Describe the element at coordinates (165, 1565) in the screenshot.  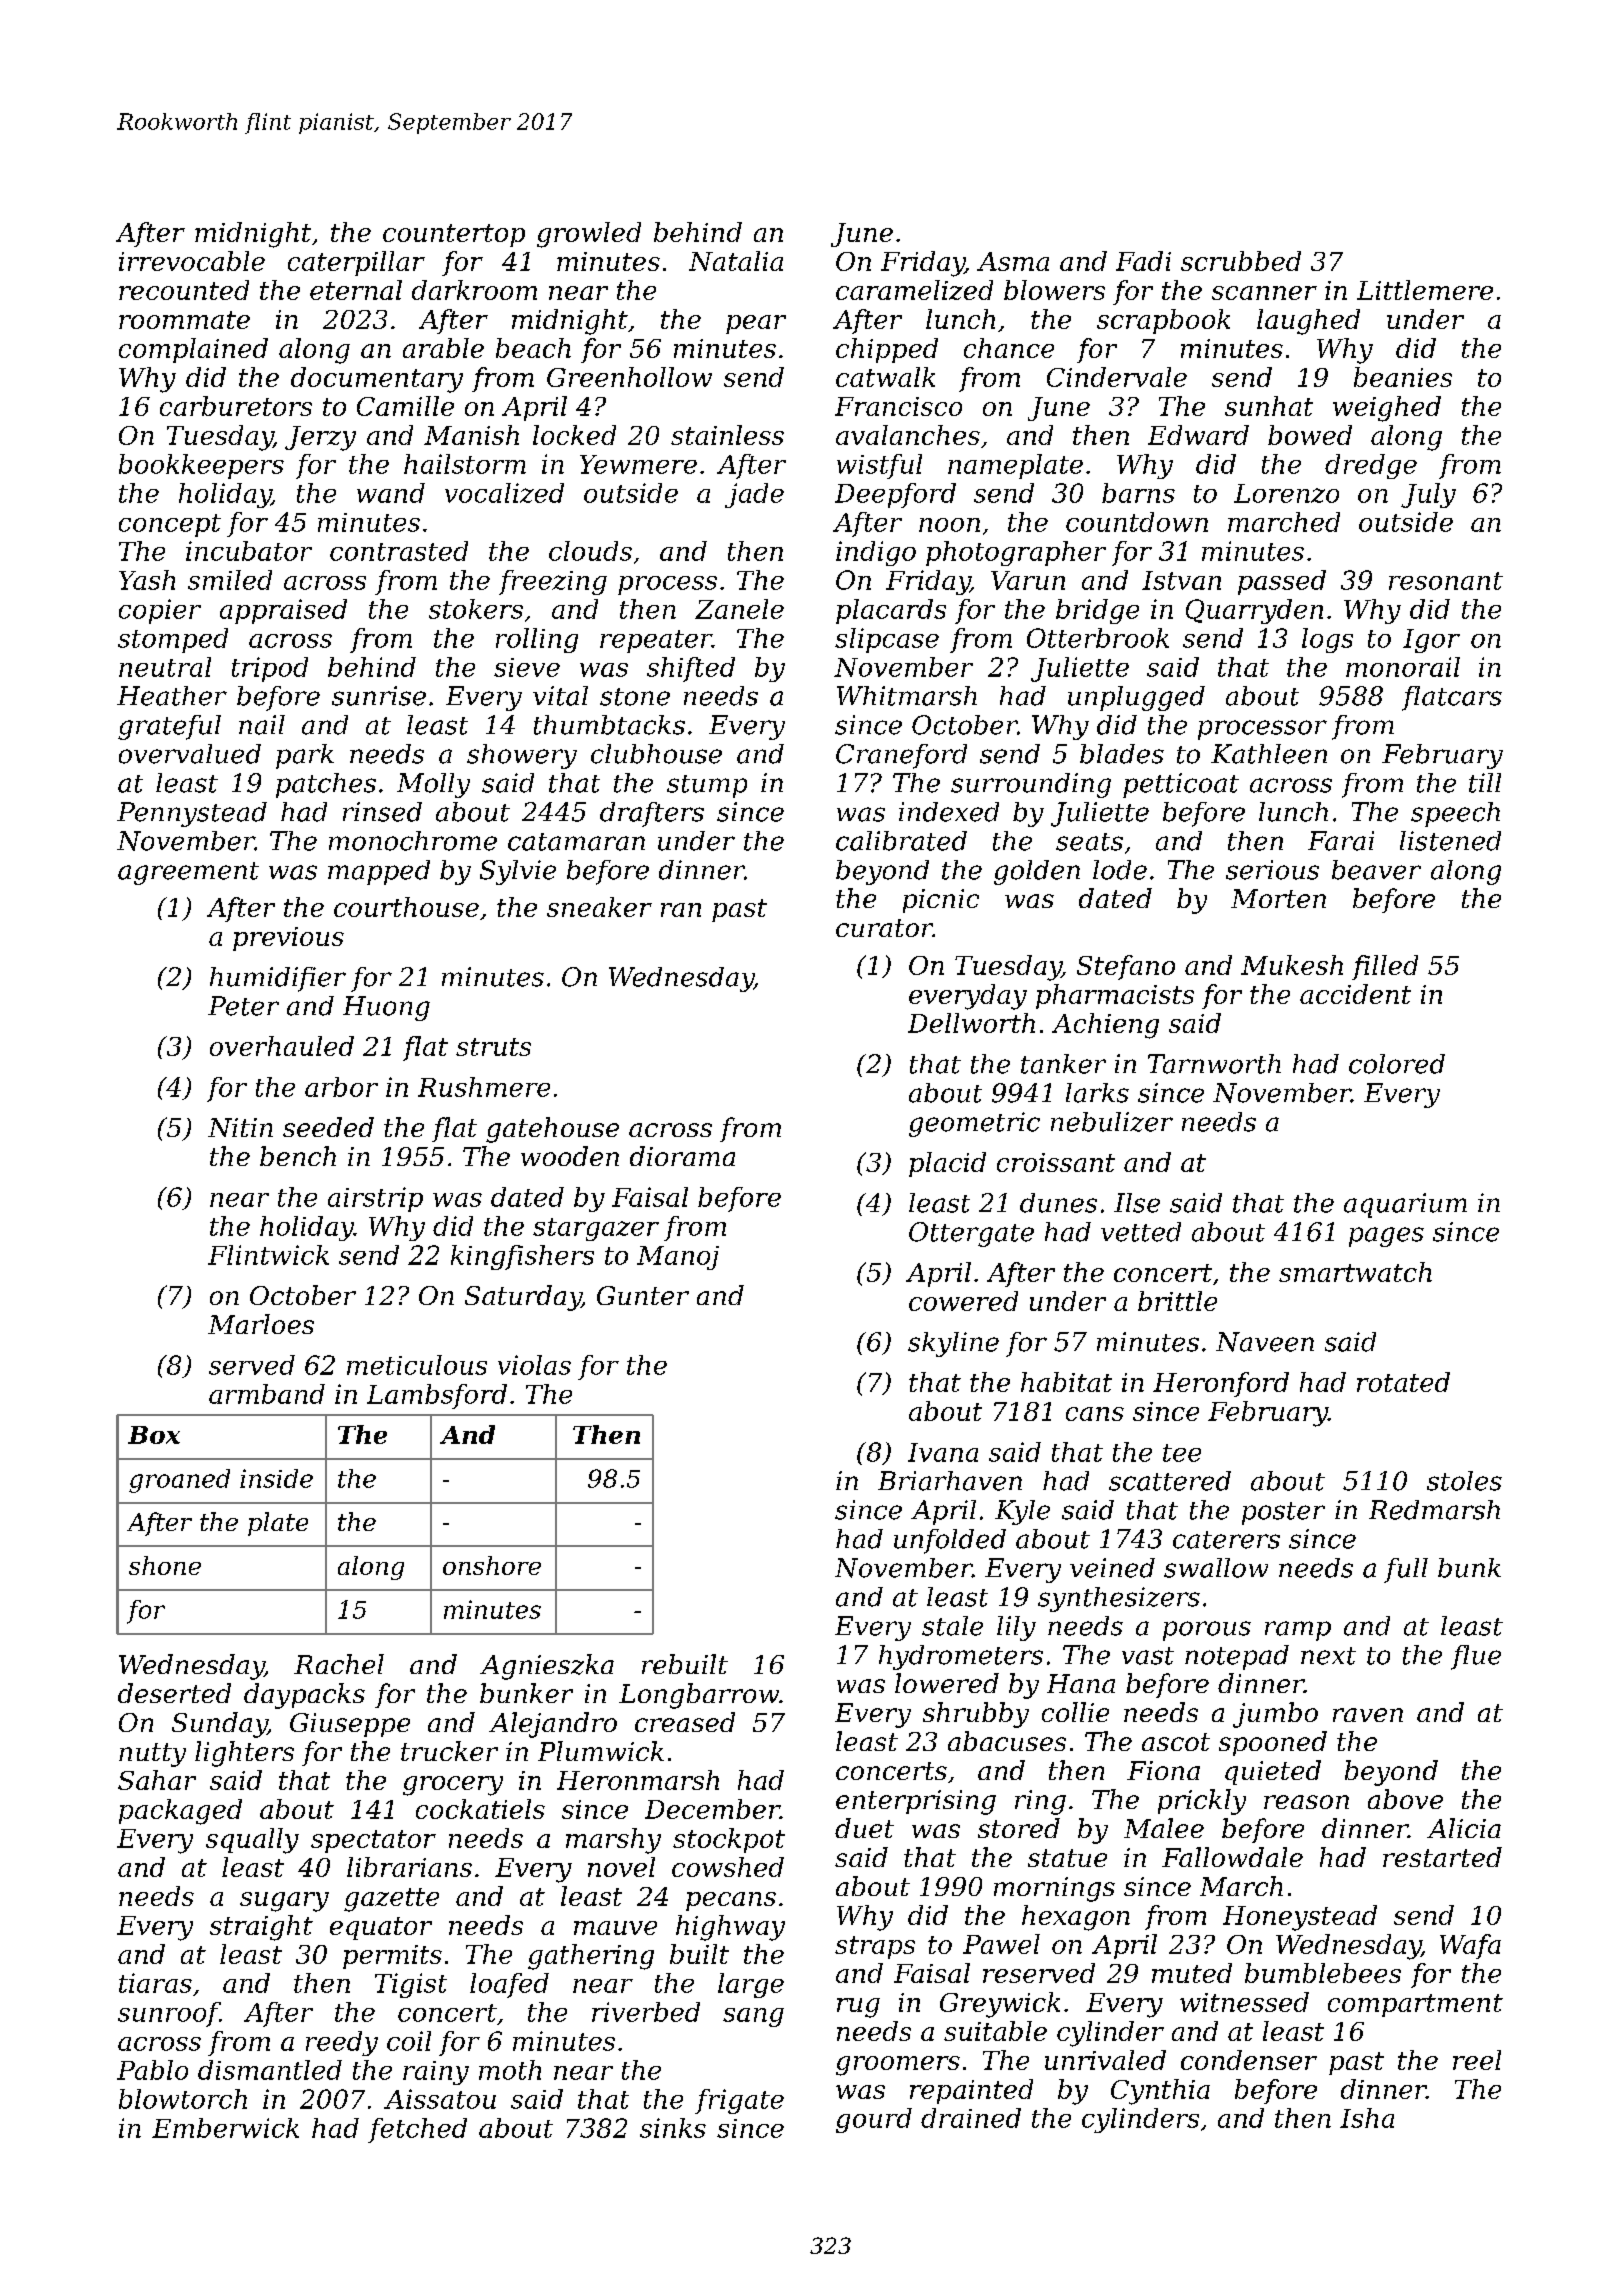
I see `shone` at that location.
